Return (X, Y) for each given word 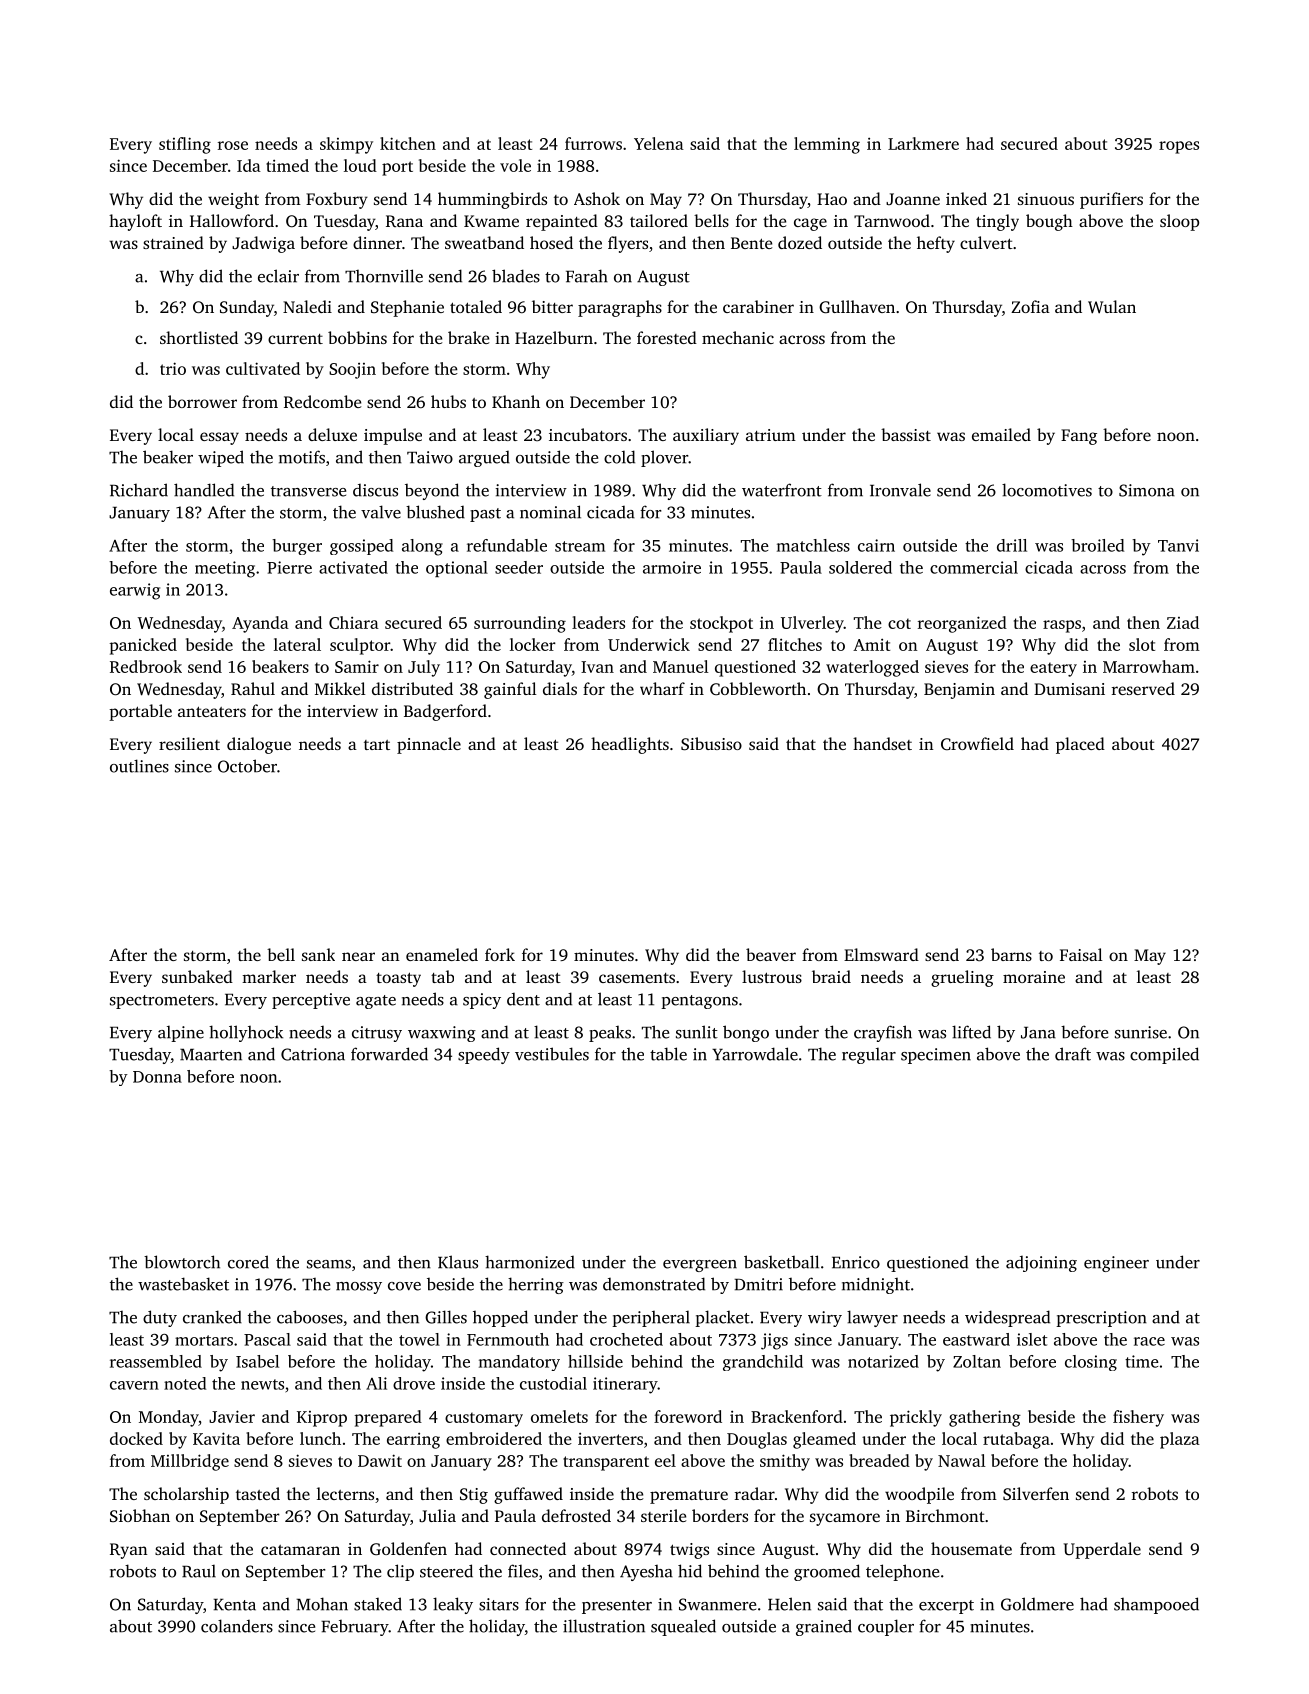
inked (966, 198)
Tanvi (1178, 545)
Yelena (659, 143)
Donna (157, 1077)
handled (204, 490)
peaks (610, 1034)
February (355, 1628)
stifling (185, 145)
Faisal (1081, 954)
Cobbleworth (758, 688)
